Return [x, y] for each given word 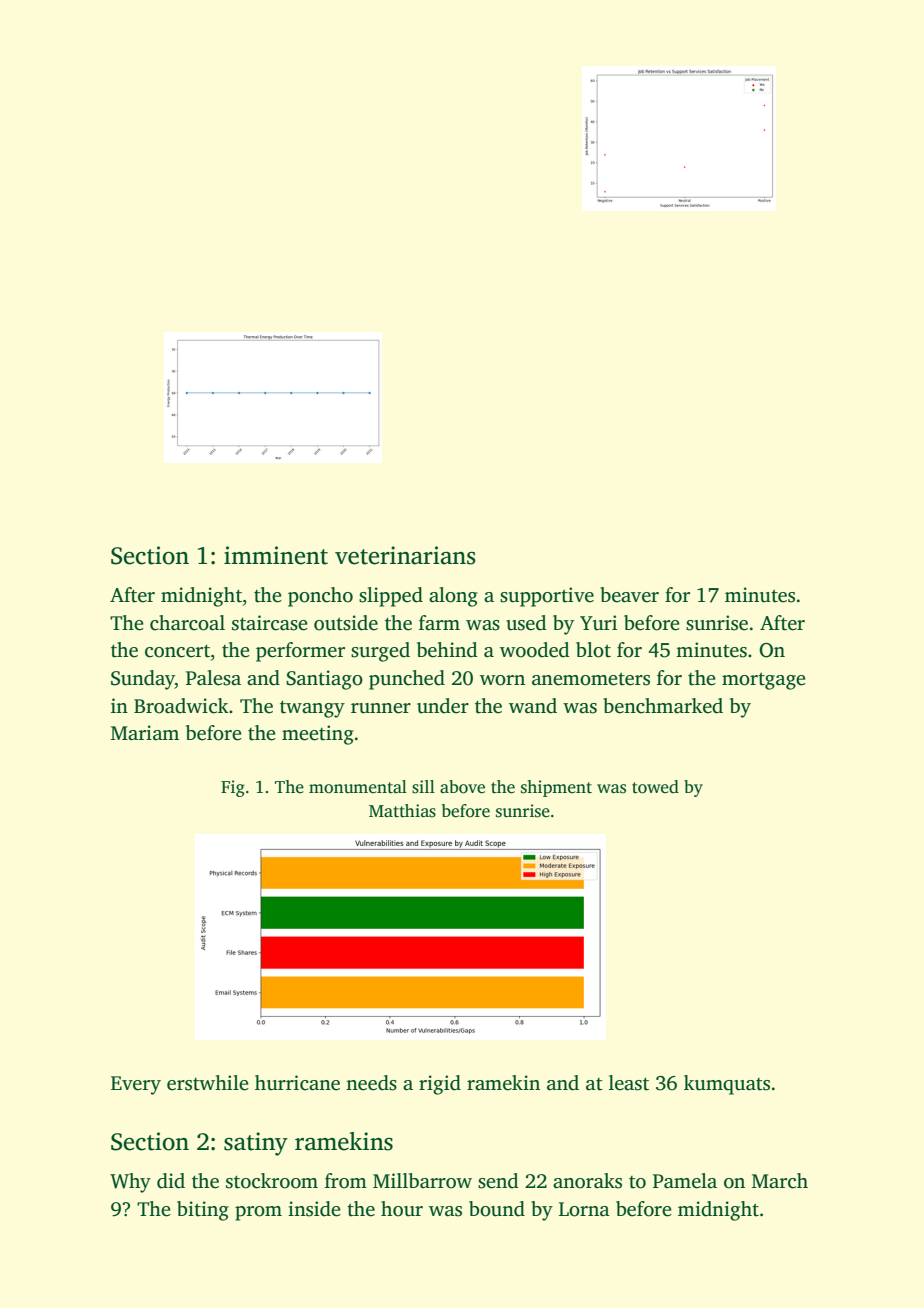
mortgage [764, 681]
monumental [358, 787]
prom [258, 1213]
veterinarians [405, 555]
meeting [318, 735]
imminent [276, 555]
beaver [629, 595]
